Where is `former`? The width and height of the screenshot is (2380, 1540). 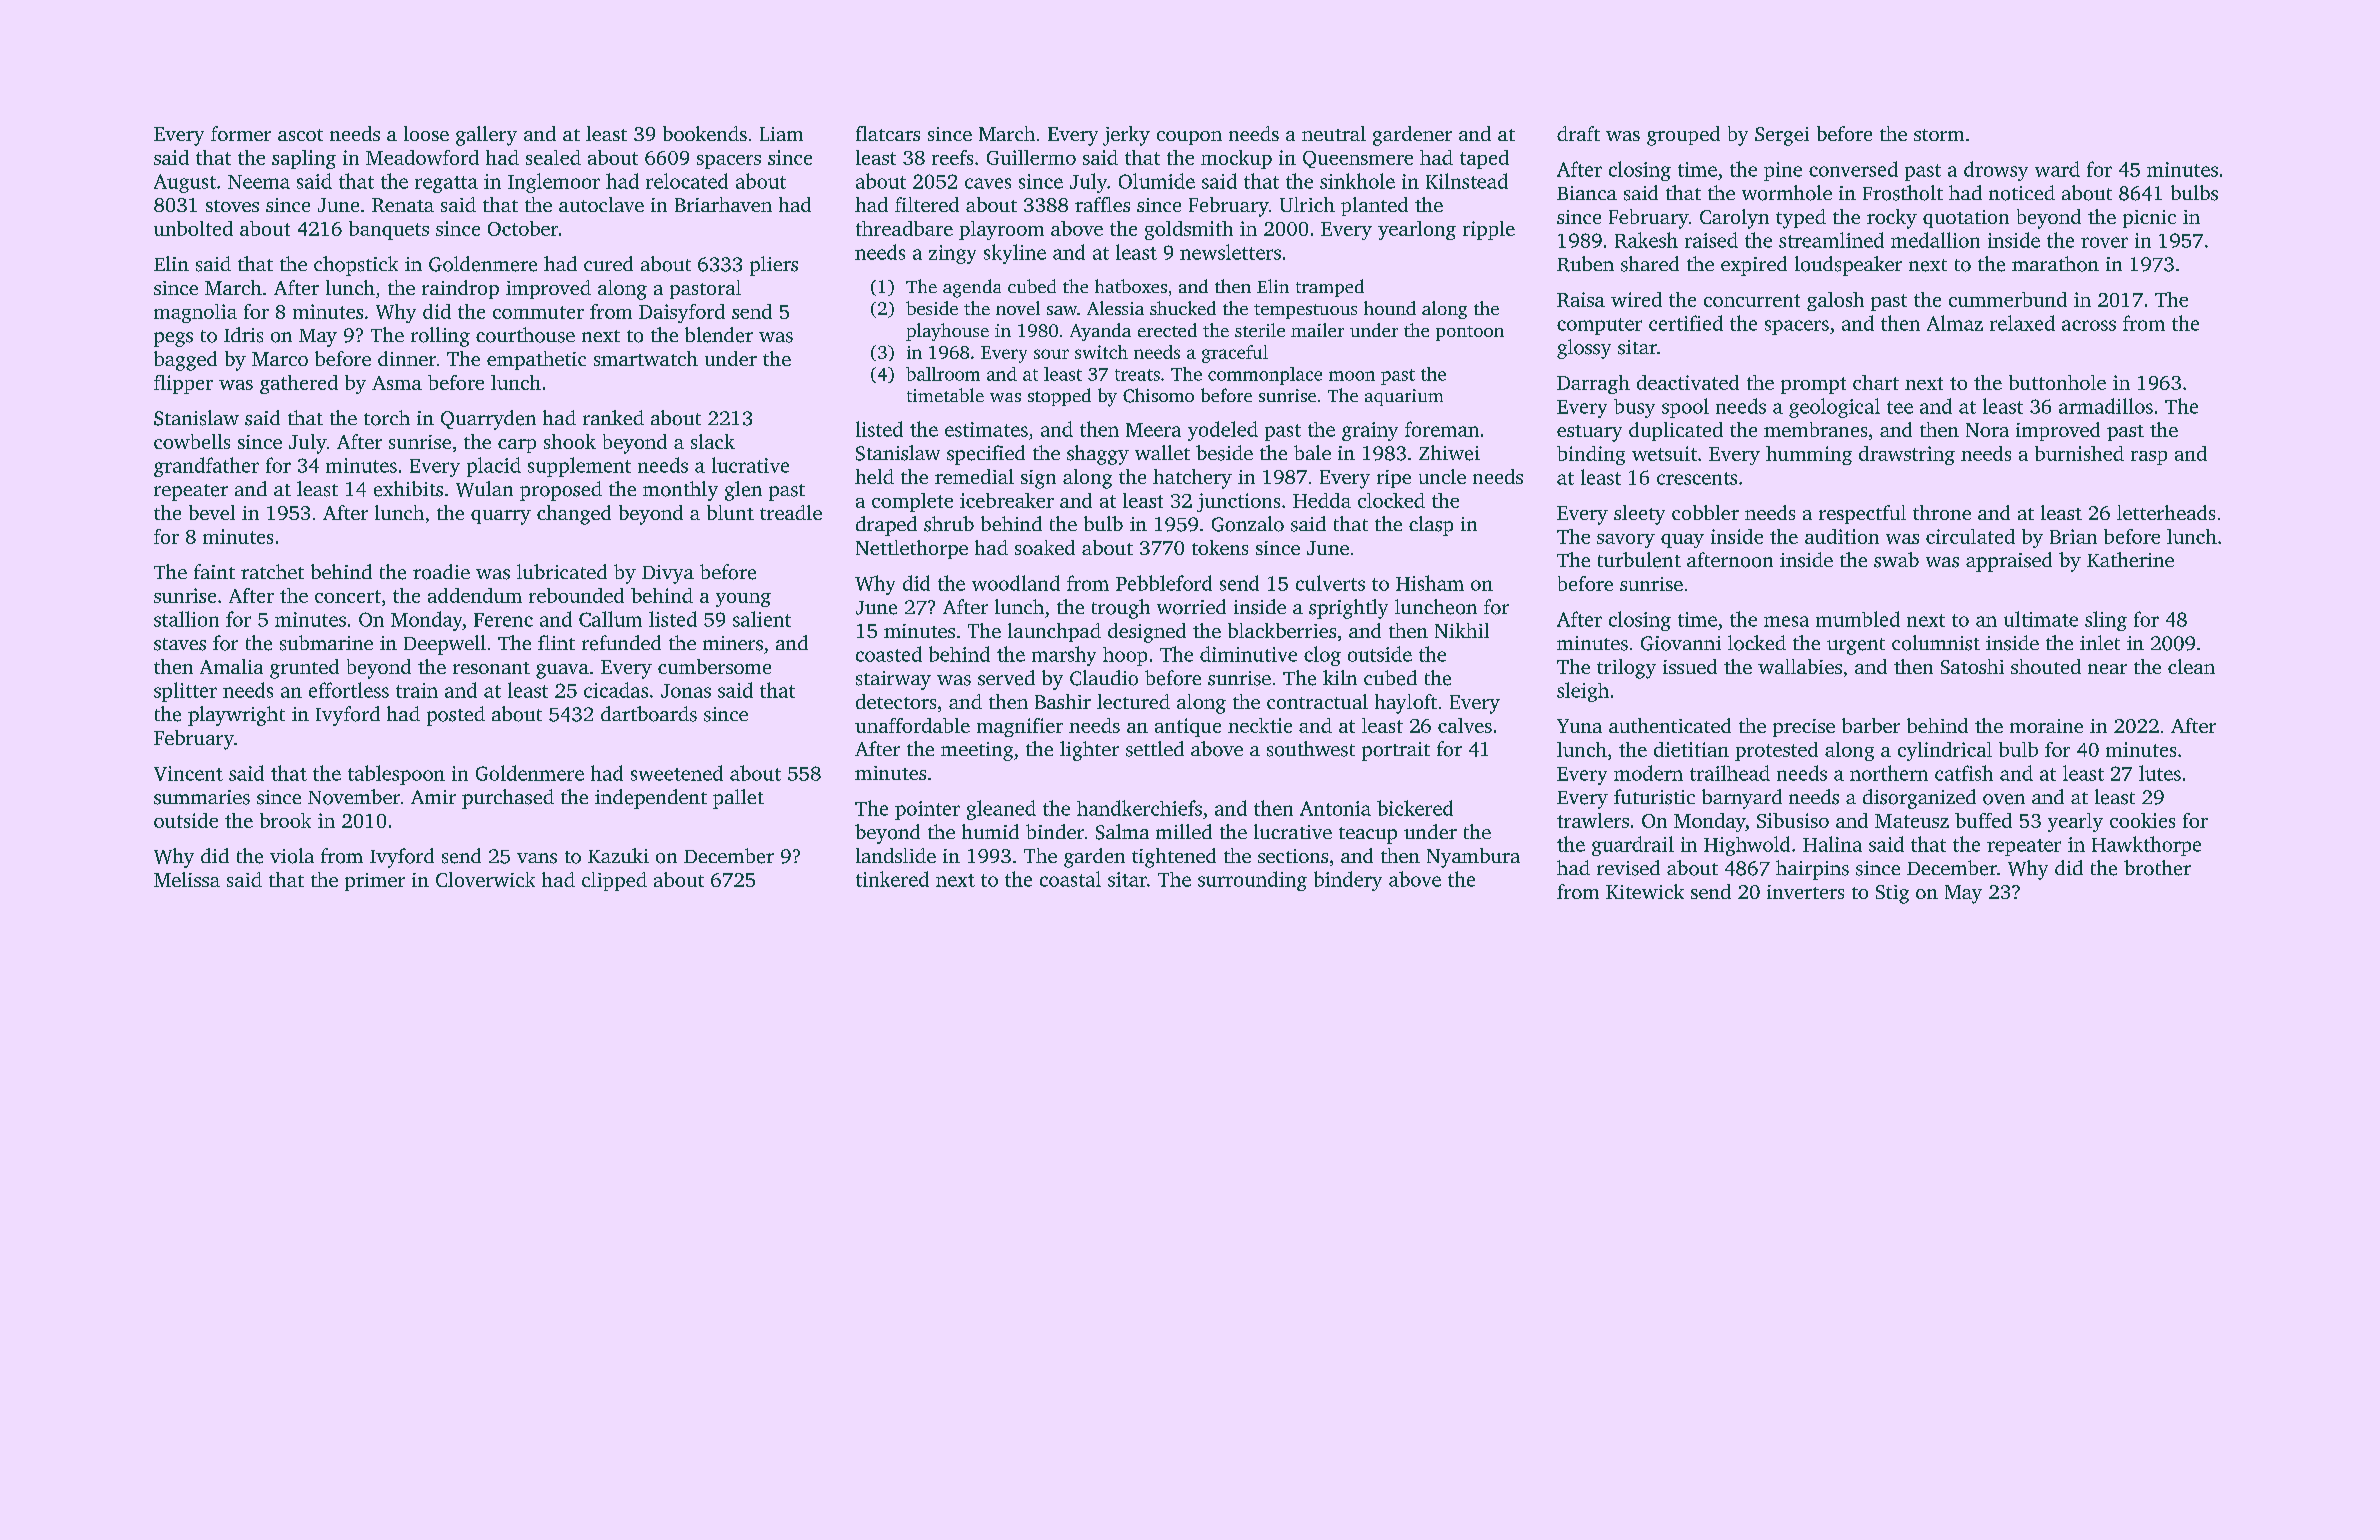
former is located at coordinates (241, 133).
